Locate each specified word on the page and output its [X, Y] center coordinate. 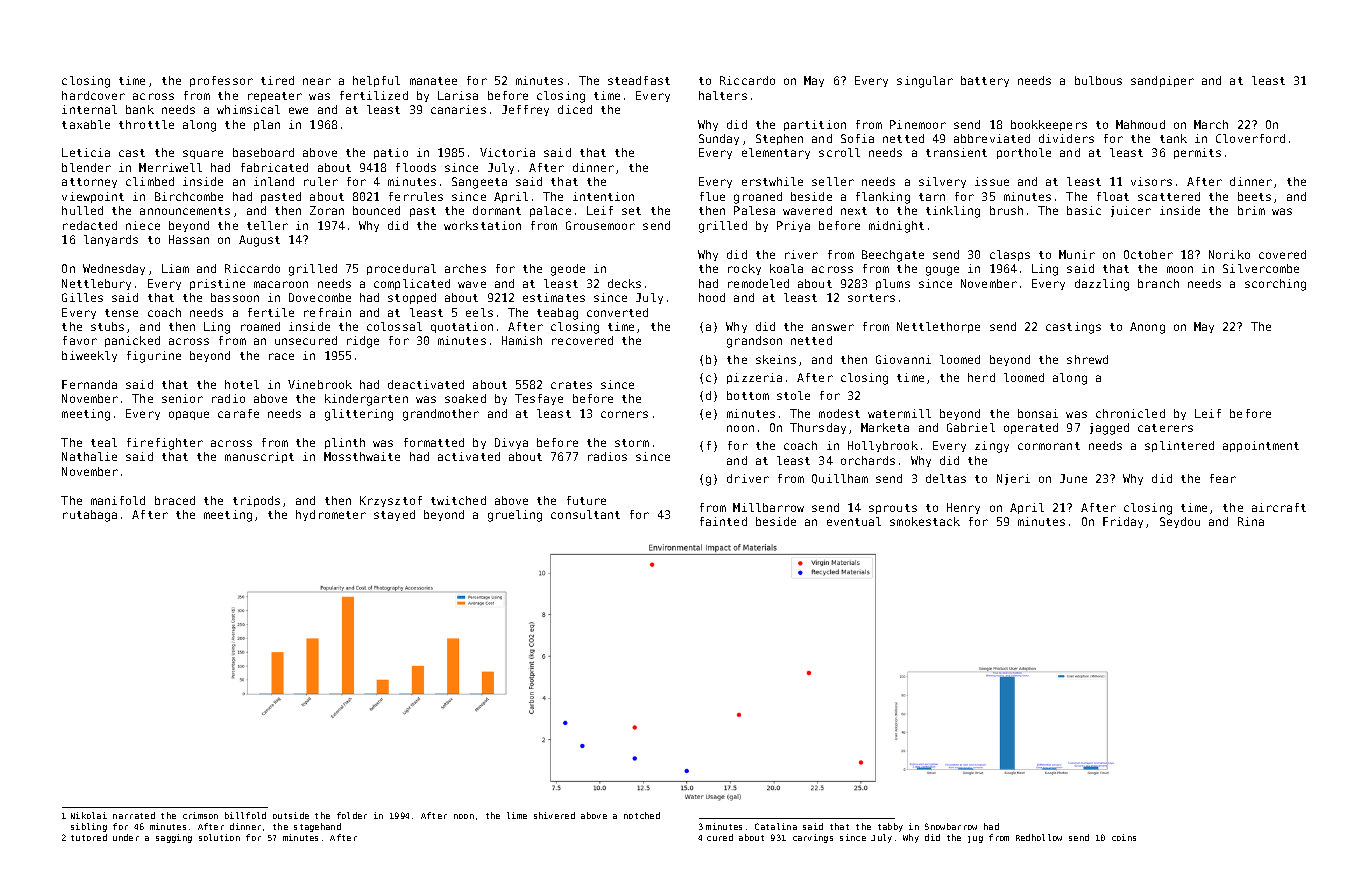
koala [786, 268]
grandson [754, 342]
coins [1124, 837]
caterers [1165, 428]
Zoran [327, 210]
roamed [260, 326]
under [126, 837]
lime [517, 815]
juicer [1131, 211]
